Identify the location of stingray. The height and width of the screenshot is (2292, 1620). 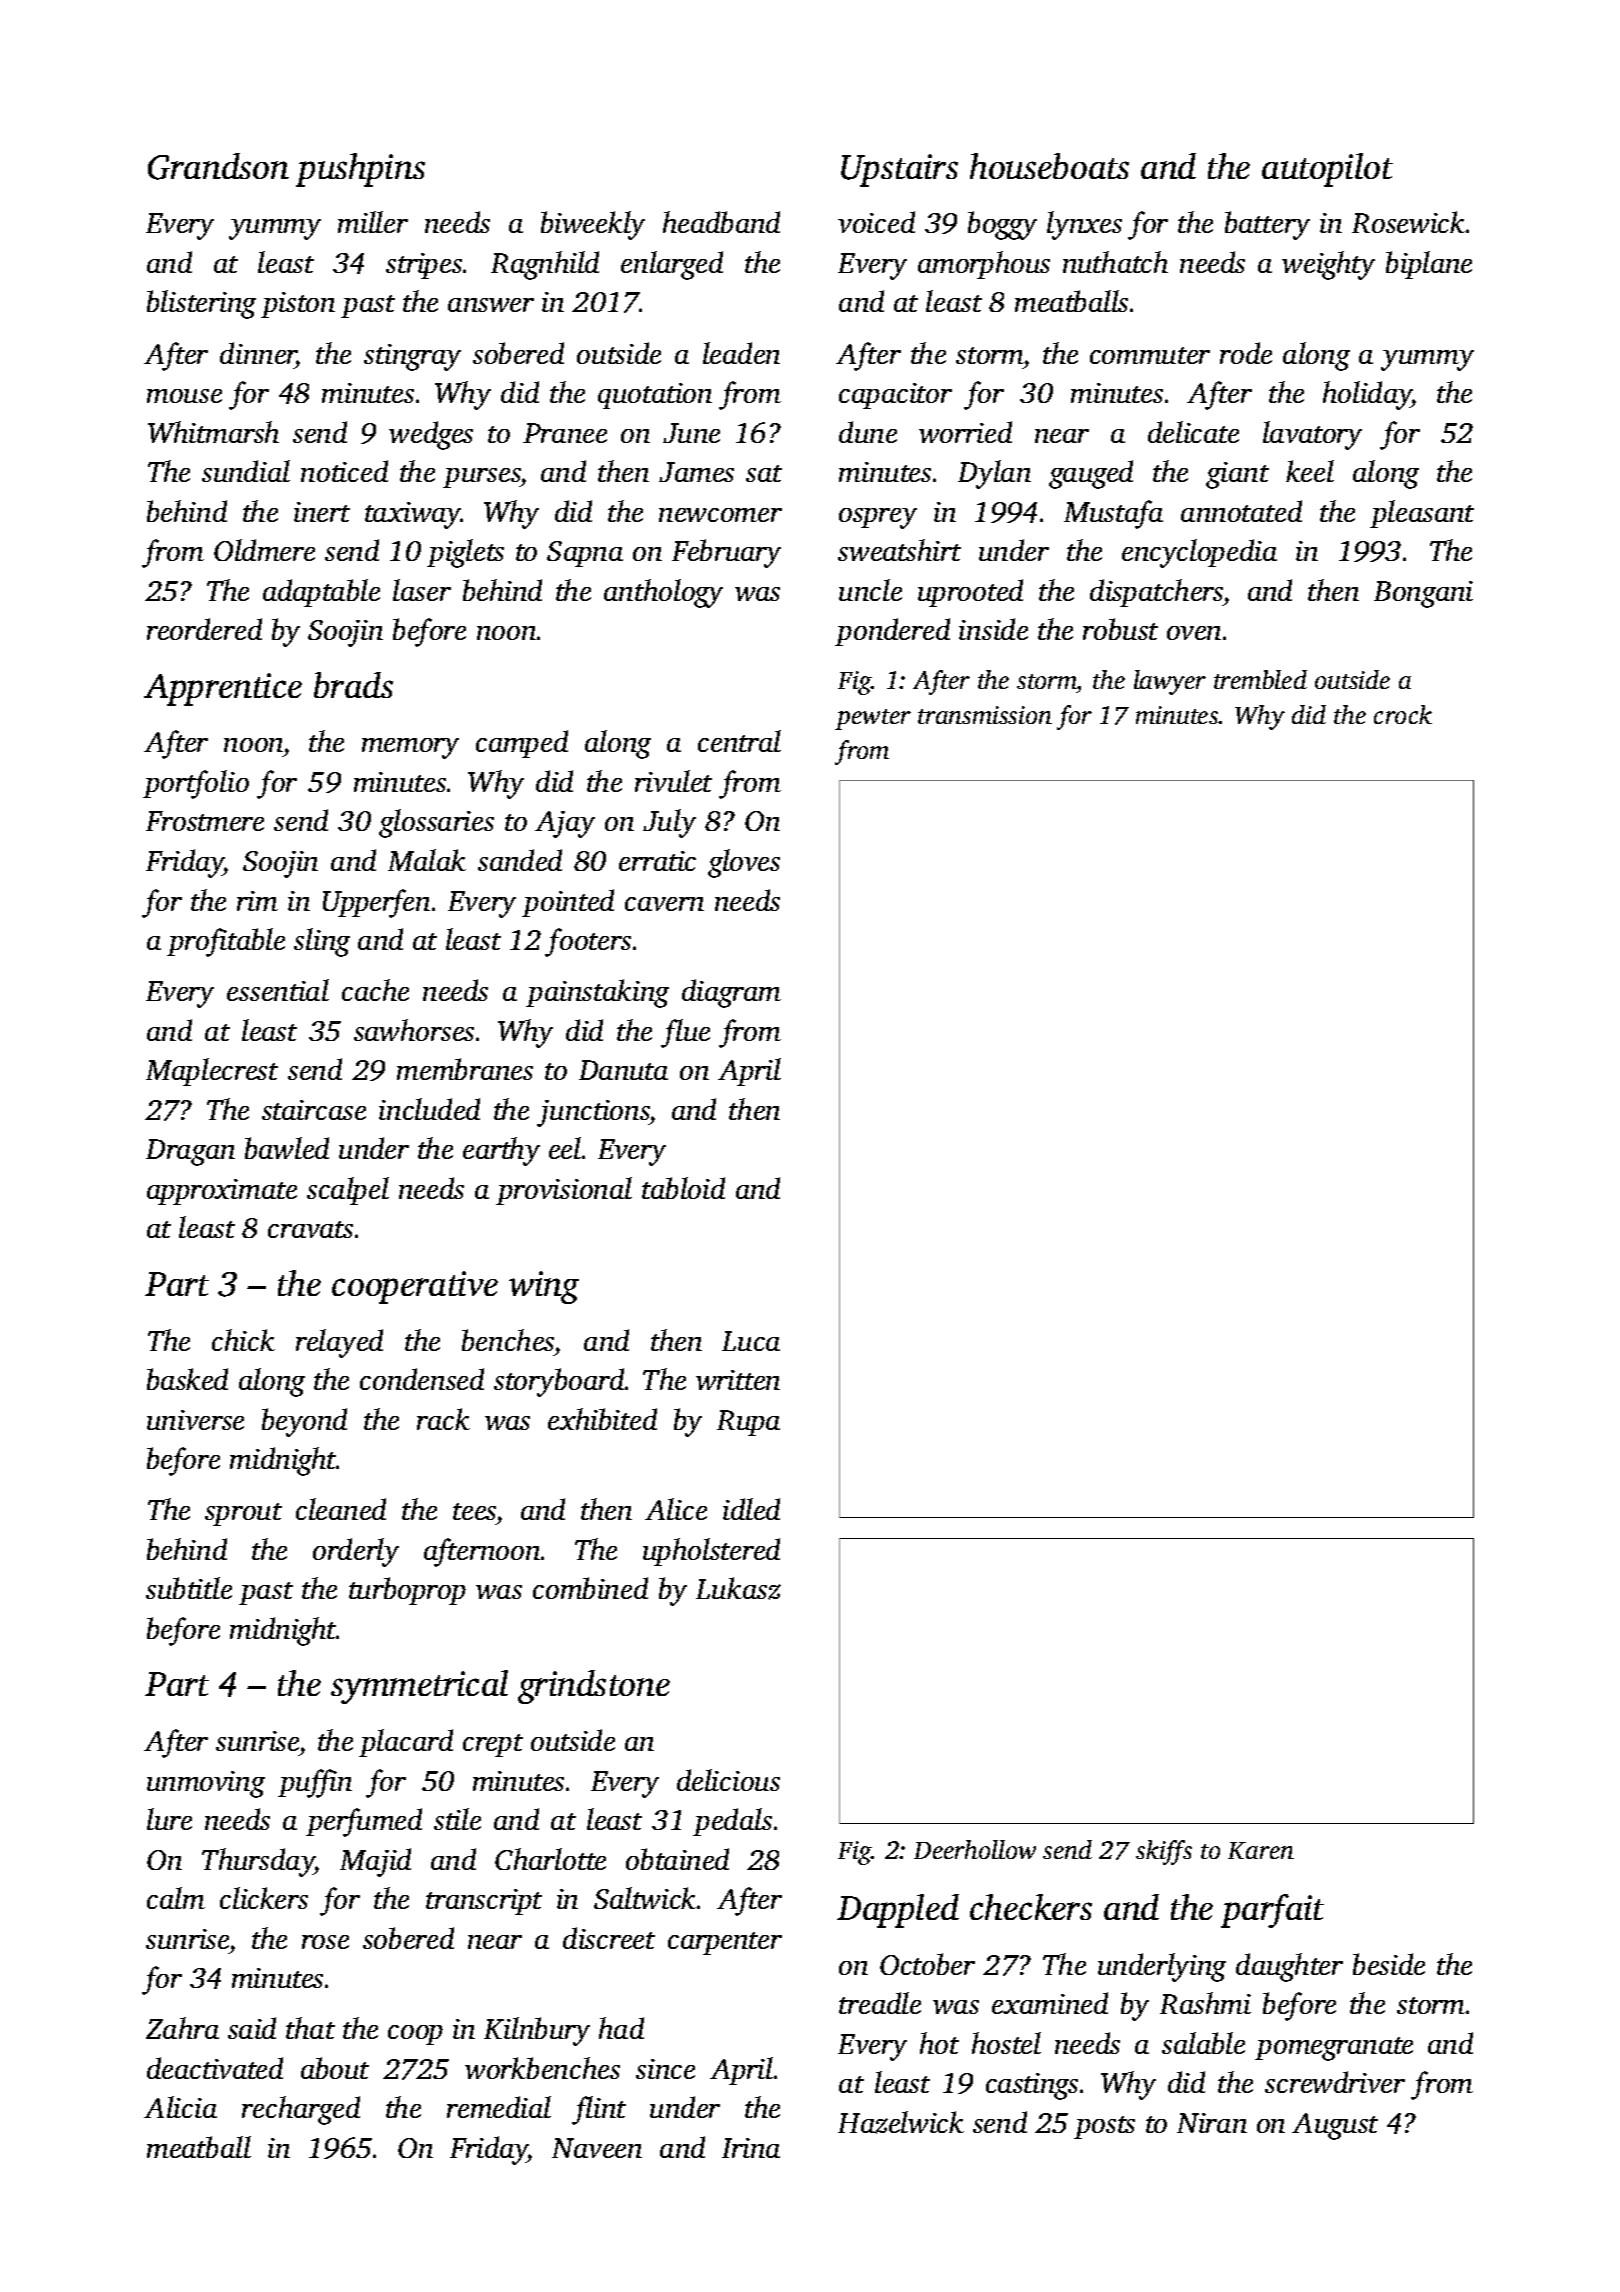
(412, 357).
